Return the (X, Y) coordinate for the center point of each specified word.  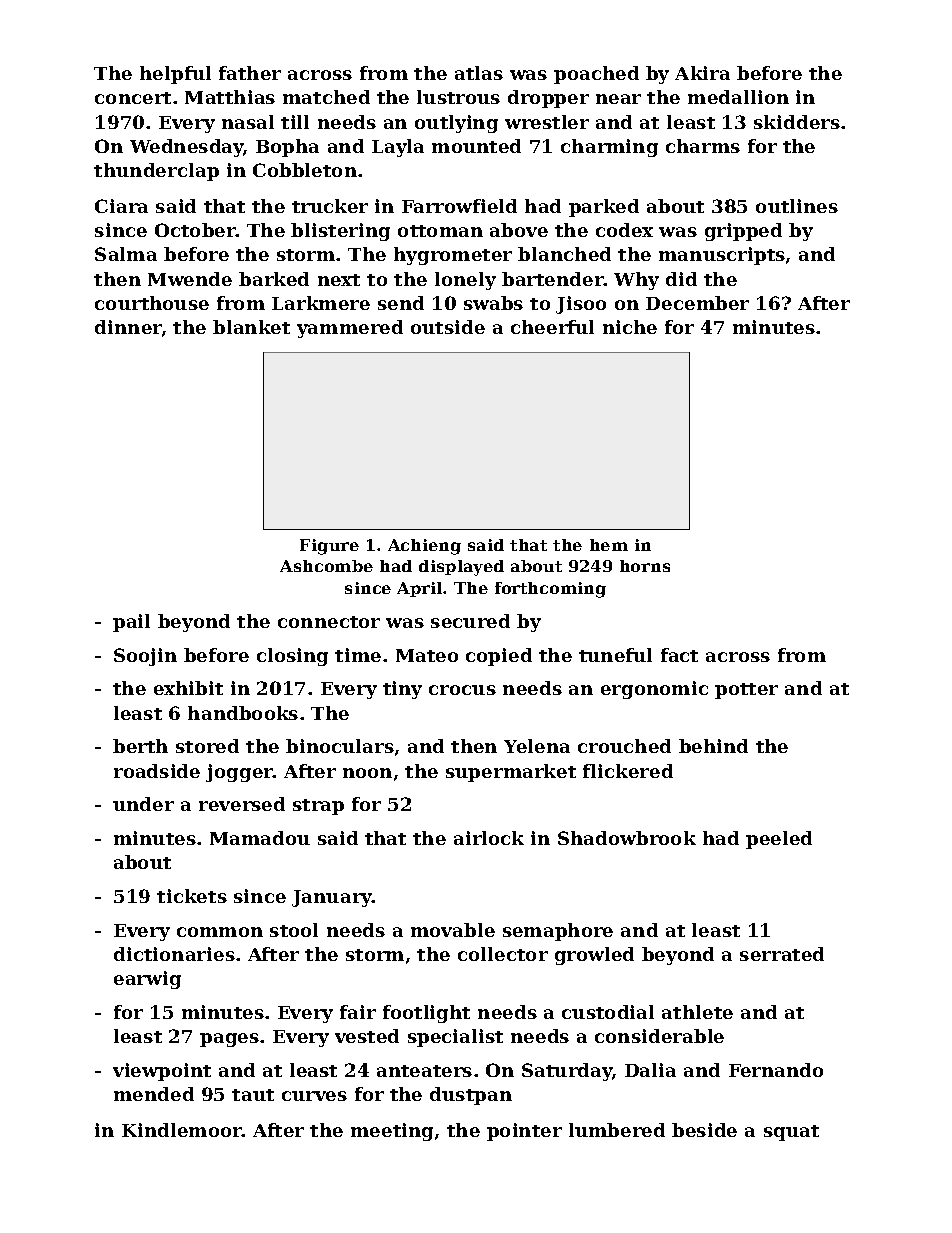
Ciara (121, 206)
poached (596, 75)
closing (292, 657)
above (519, 230)
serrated (782, 954)
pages (229, 1040)
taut (253, 1095)
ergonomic (654, 690)
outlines (797, 206)
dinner (128, 327)
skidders (797, 122)
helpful (175, 75)
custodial (608, 1012)
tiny (402, 690)
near (618, 99)
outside (448, 327)
